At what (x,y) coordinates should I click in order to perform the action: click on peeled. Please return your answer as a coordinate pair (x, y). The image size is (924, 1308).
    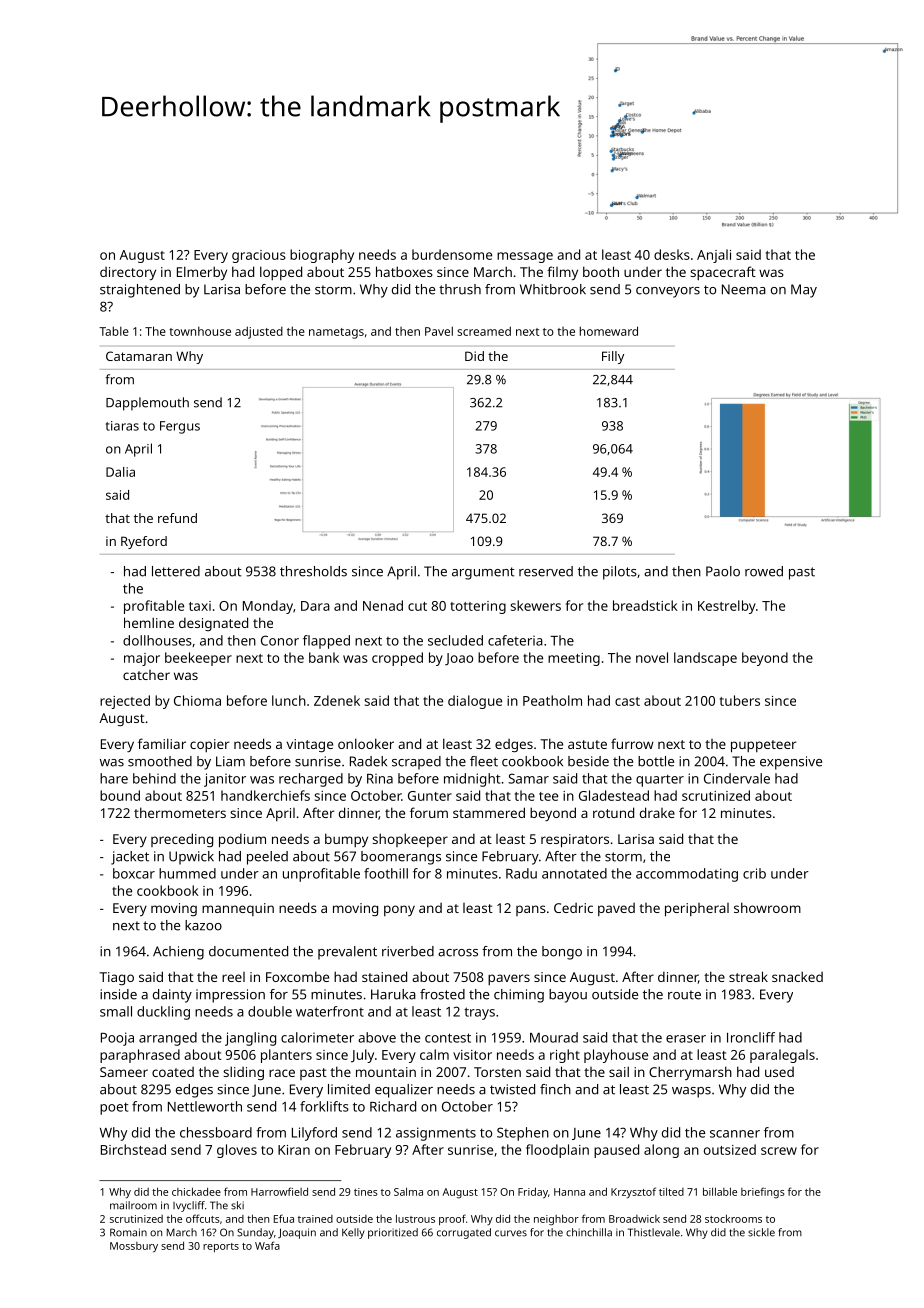
    Looking at the image, I should click on (267, 858).
